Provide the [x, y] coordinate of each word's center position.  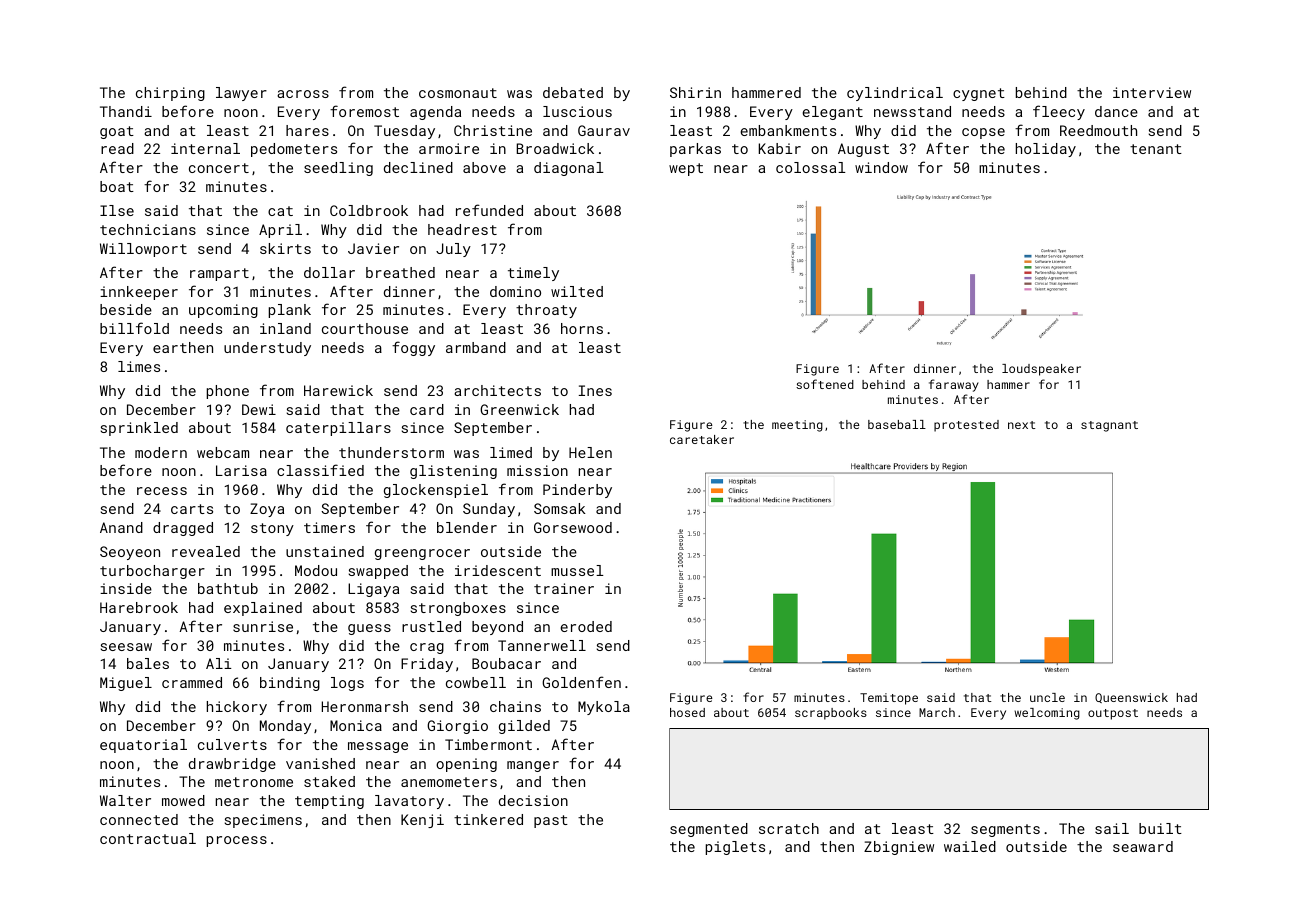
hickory [237, 708]
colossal [810, 167]
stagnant [1109, 426]
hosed [687, 712]
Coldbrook [369, 210]
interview [1152, 92]
